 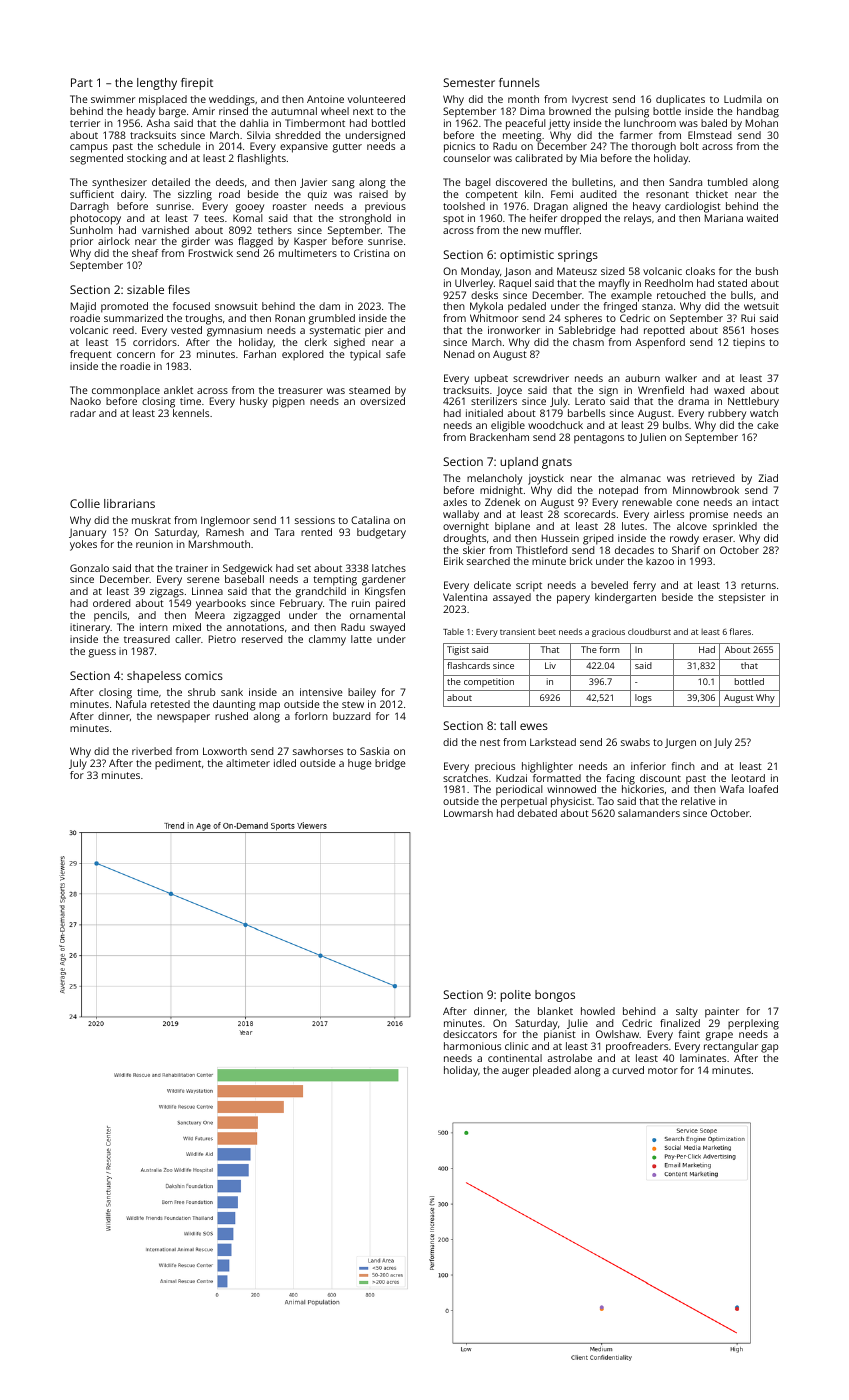 I want to click on auger, so click(x=515, y=1072).
